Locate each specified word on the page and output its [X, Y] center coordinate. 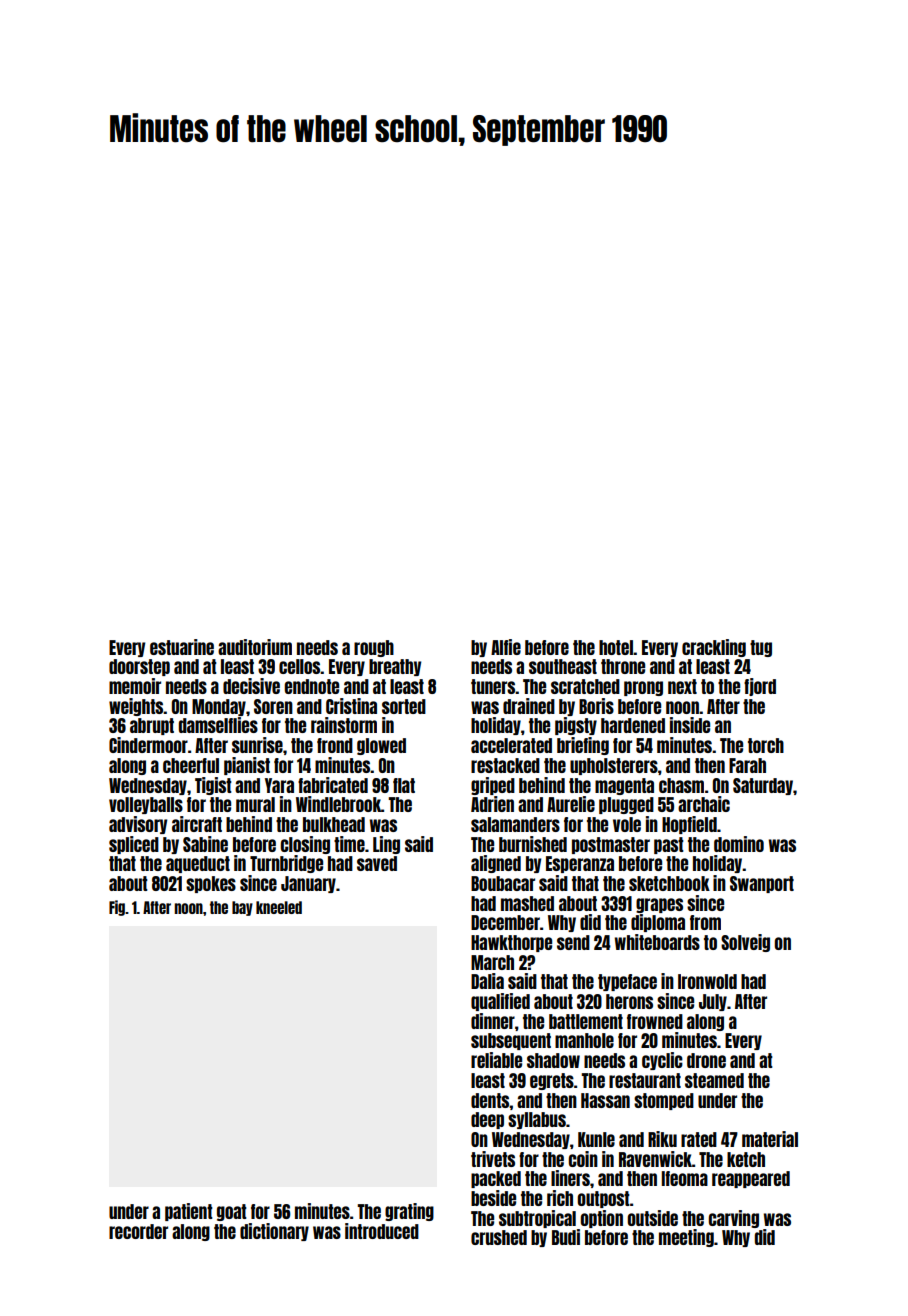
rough [374, 648]
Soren [273, 706]
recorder [138, 1231]
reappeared [751, 1179]
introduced [382, 1231]
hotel [616, 647]
